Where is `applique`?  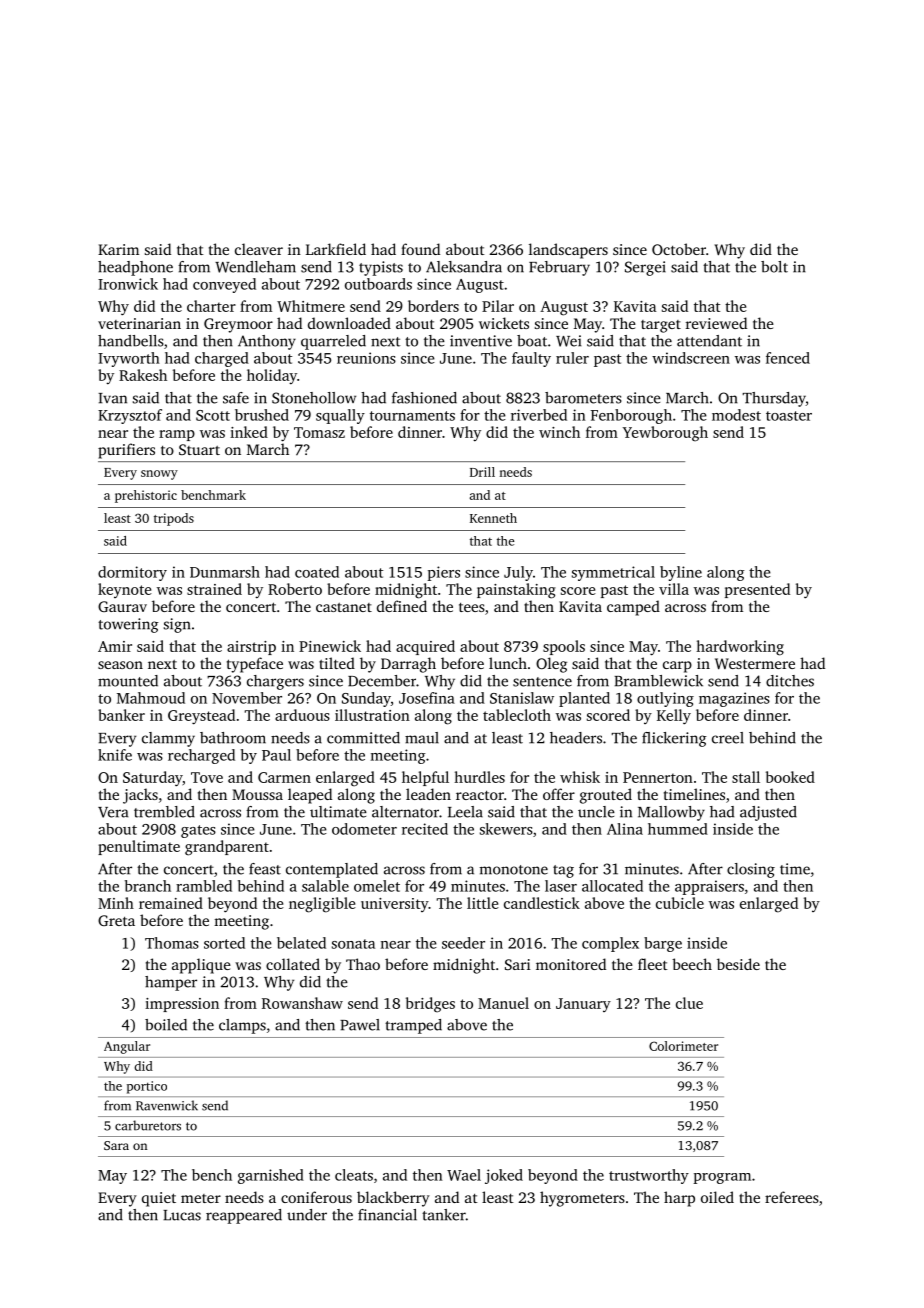
applique is located at coordinates (201, 966).
